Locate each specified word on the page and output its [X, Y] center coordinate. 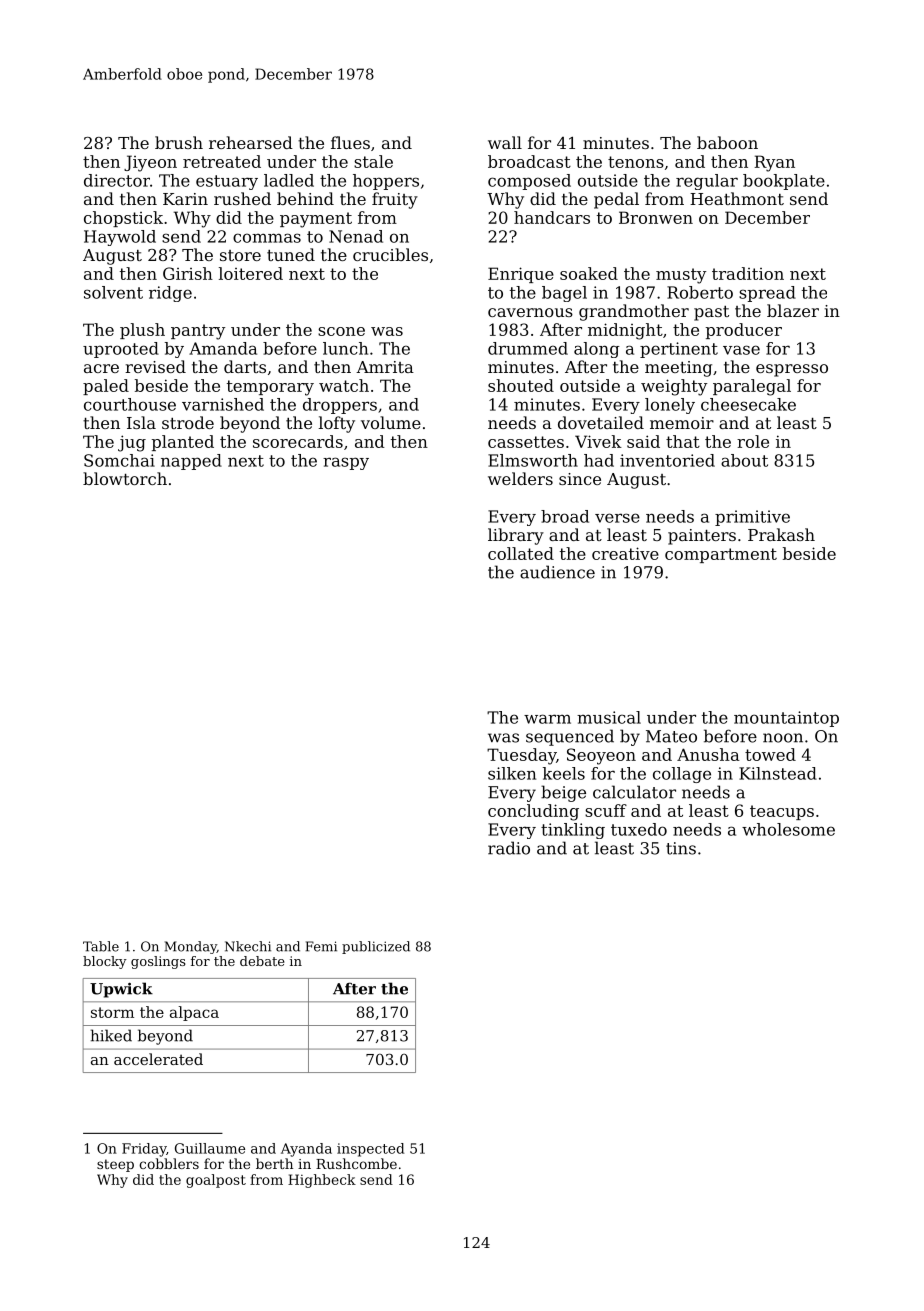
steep [115, 1165]
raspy [346, 463]
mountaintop [786, 719]
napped [191, 462]
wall [505, 142]
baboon [727, 142]
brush [179, 142]
